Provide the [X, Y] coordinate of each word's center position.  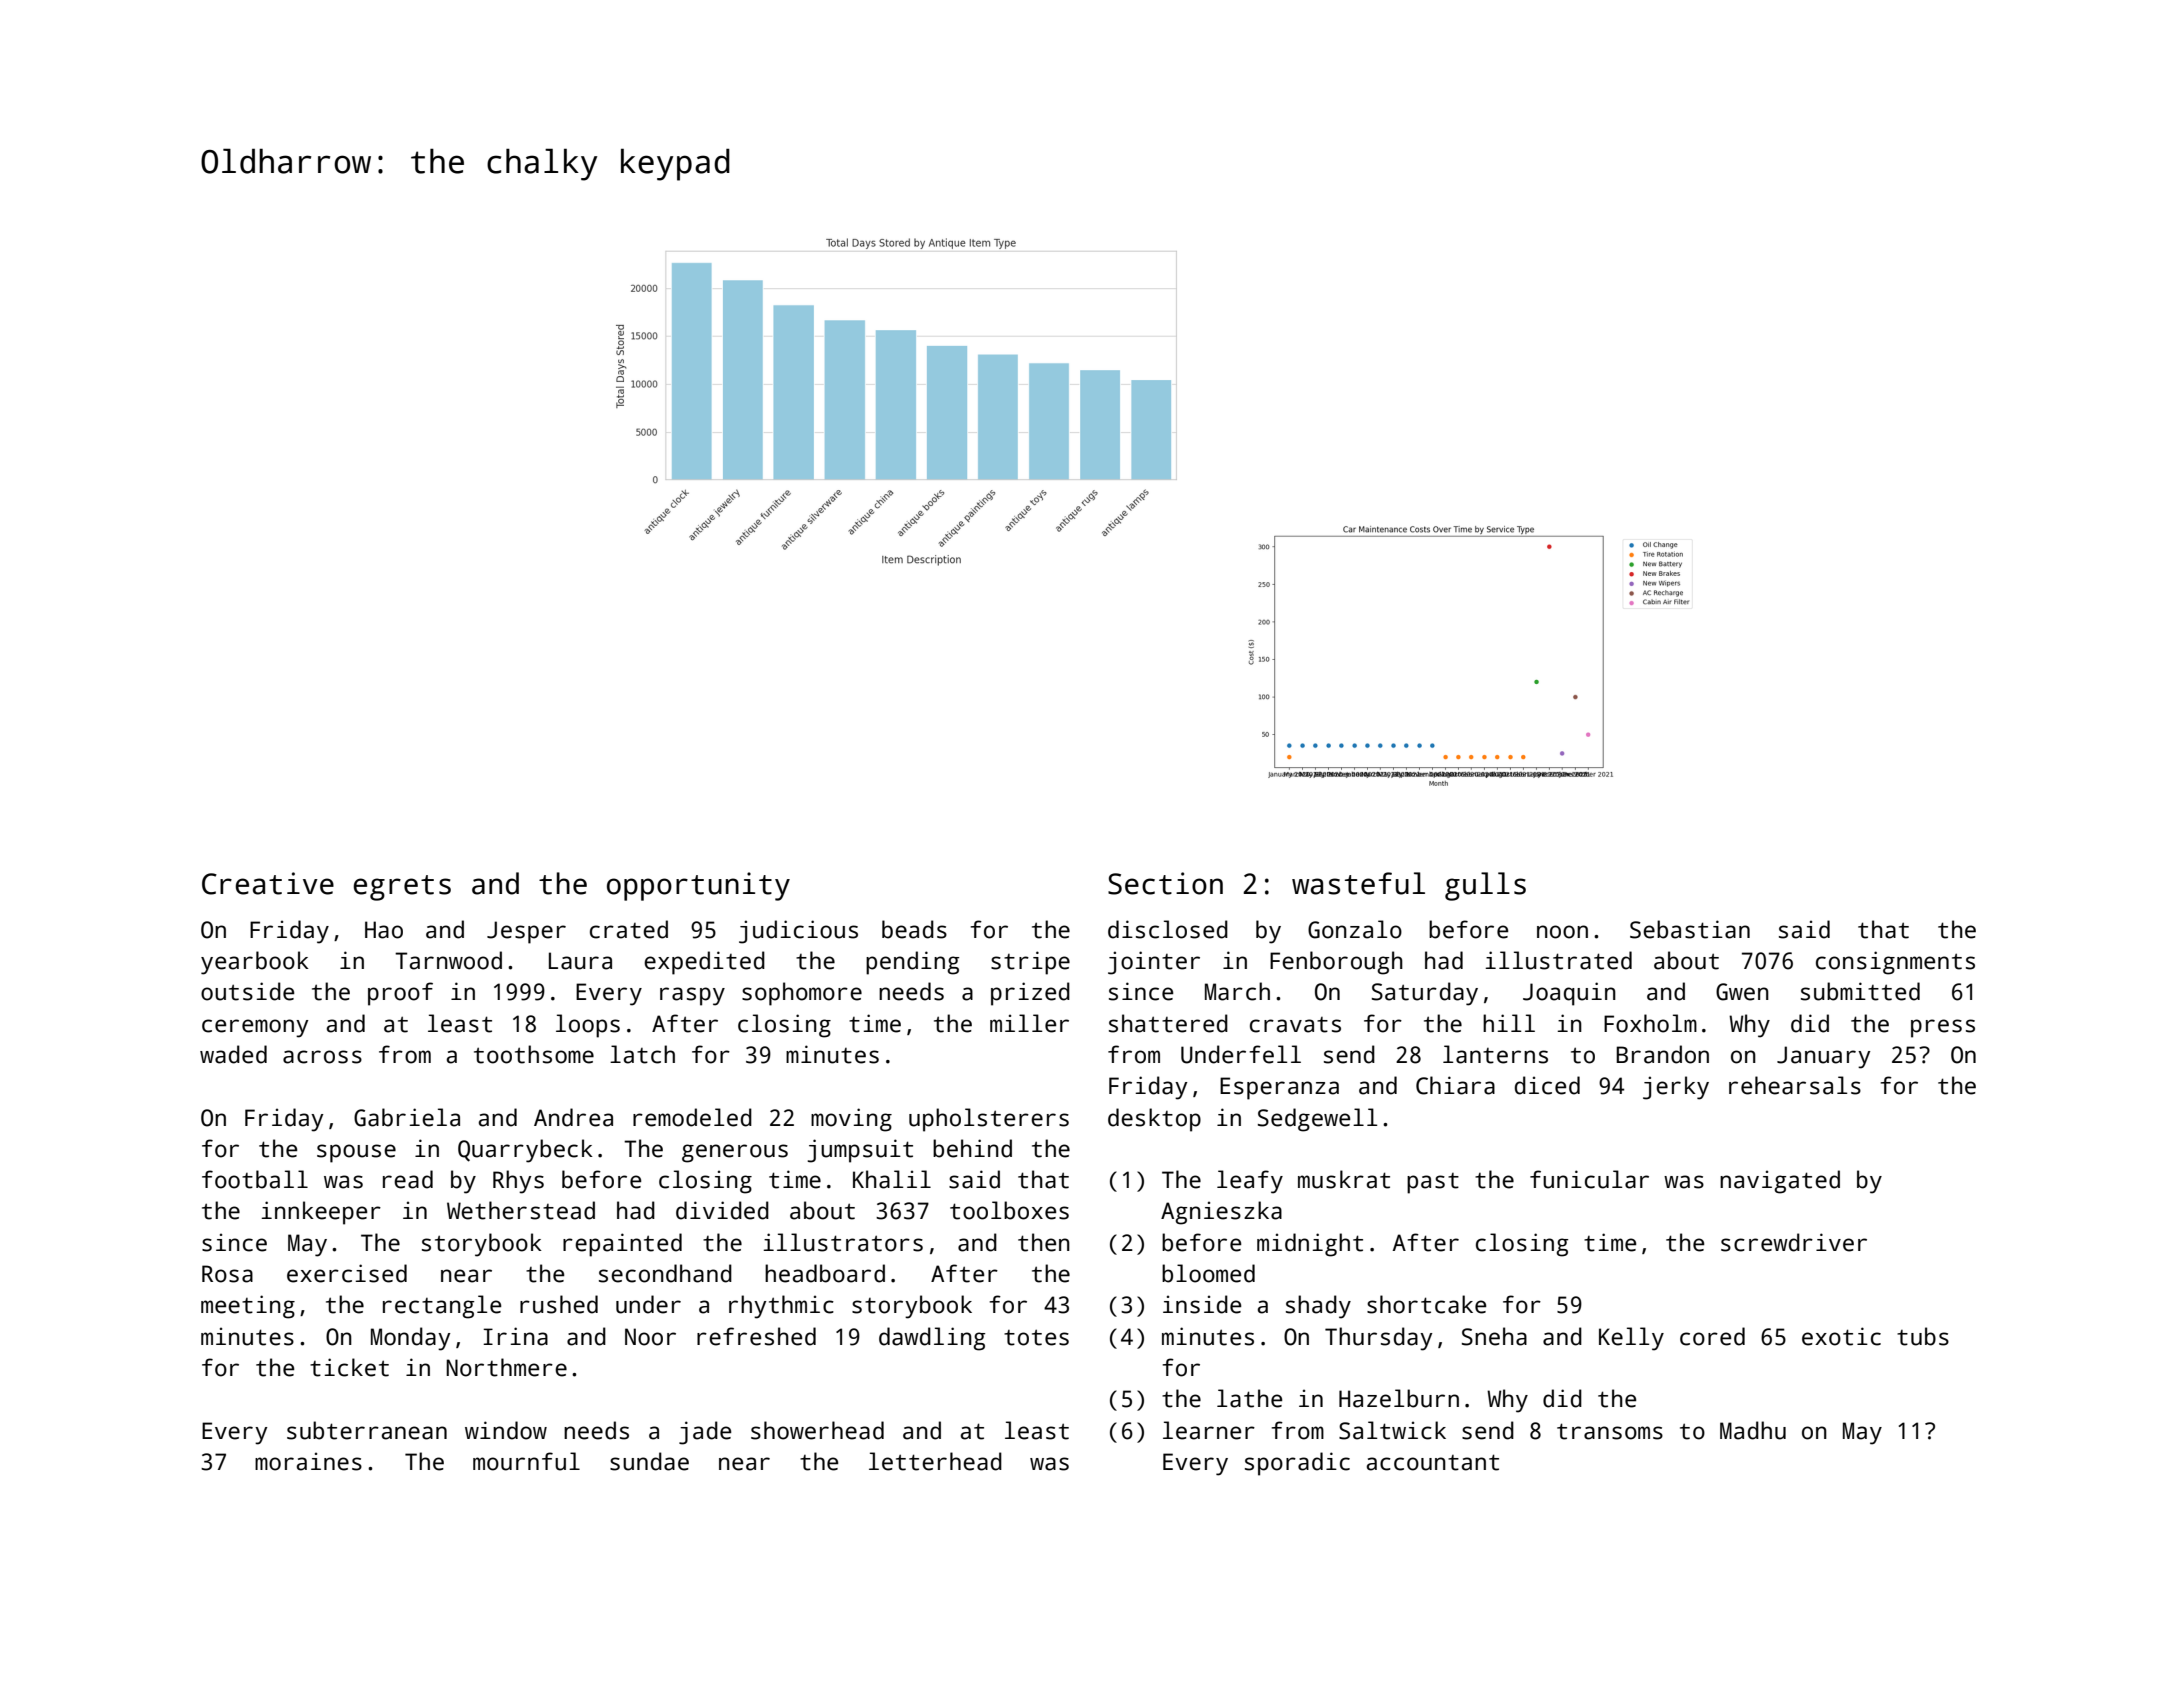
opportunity [698, 886]
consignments [1895, 963]
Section [1165, 883]
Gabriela [407, 1117]
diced [1547, 1085]
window [506, 1430]
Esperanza [1279, 1088]
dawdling [932, 1339]
